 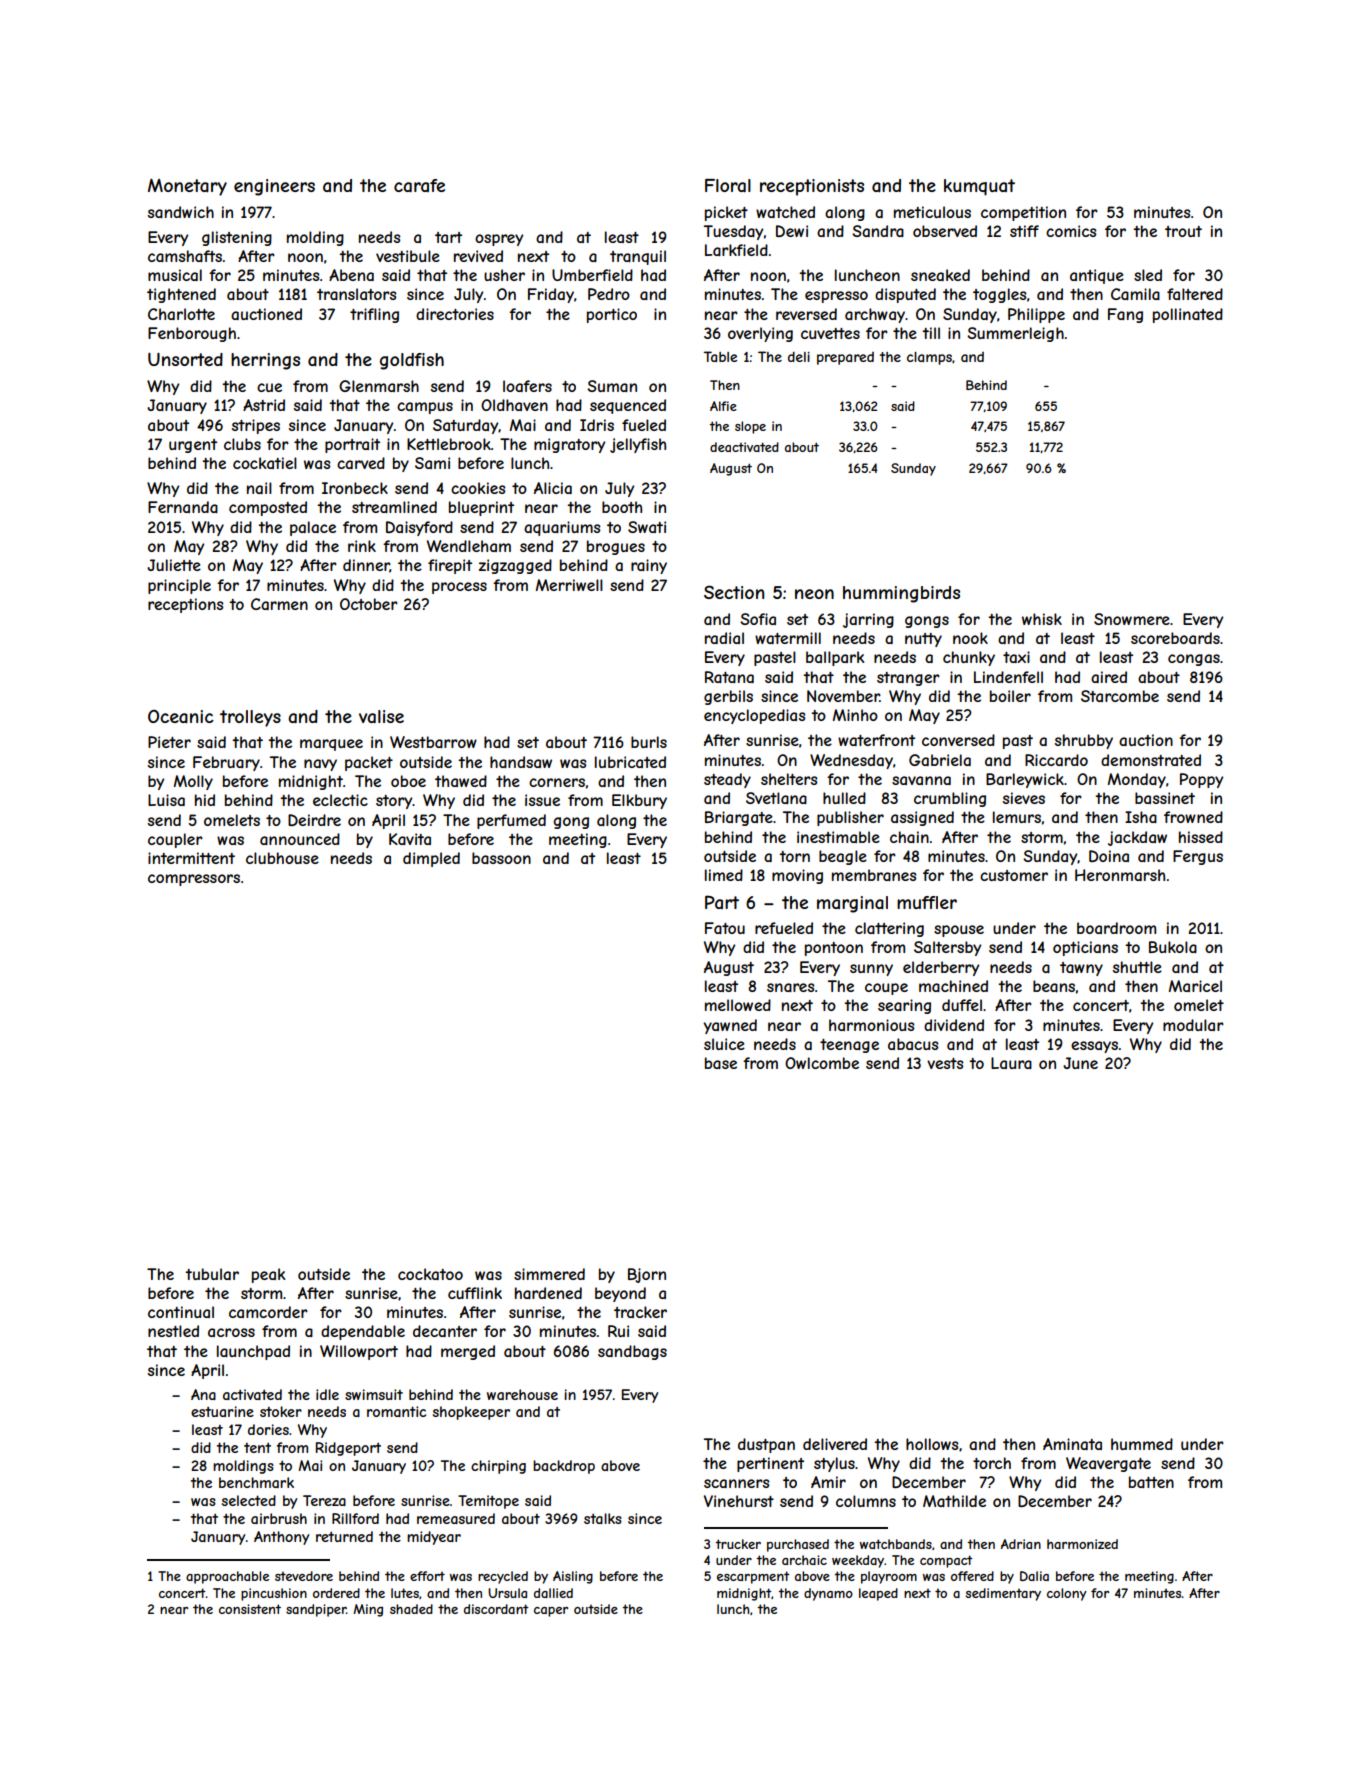 I want to click on portico, so click(x=612, y=315).
